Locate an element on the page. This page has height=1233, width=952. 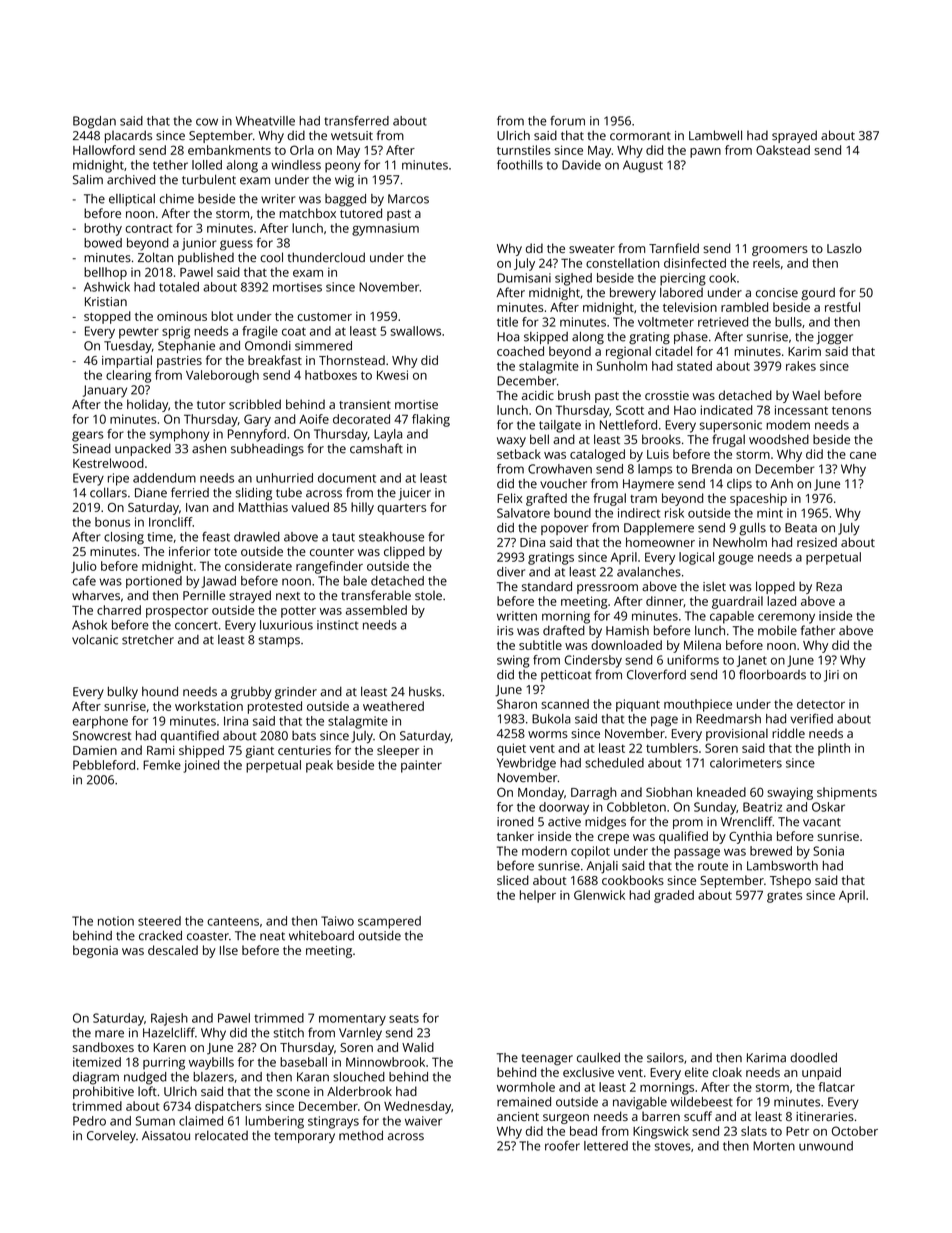
tether is located at coordinates (170, 165).
